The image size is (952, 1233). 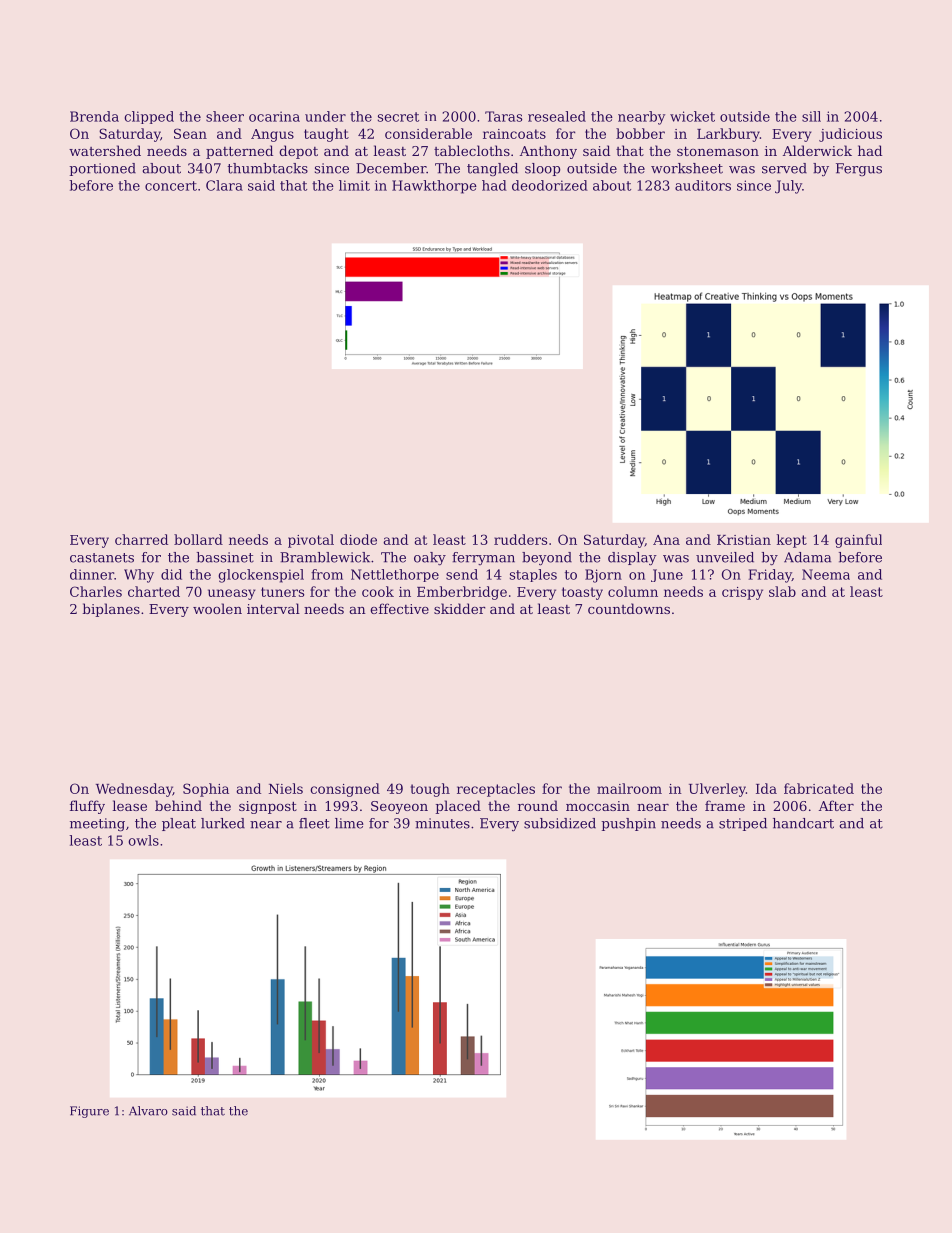 What do you see at coordinates (703, 185) in the document?
I see `auditors` at bounding box center [703, 185].
